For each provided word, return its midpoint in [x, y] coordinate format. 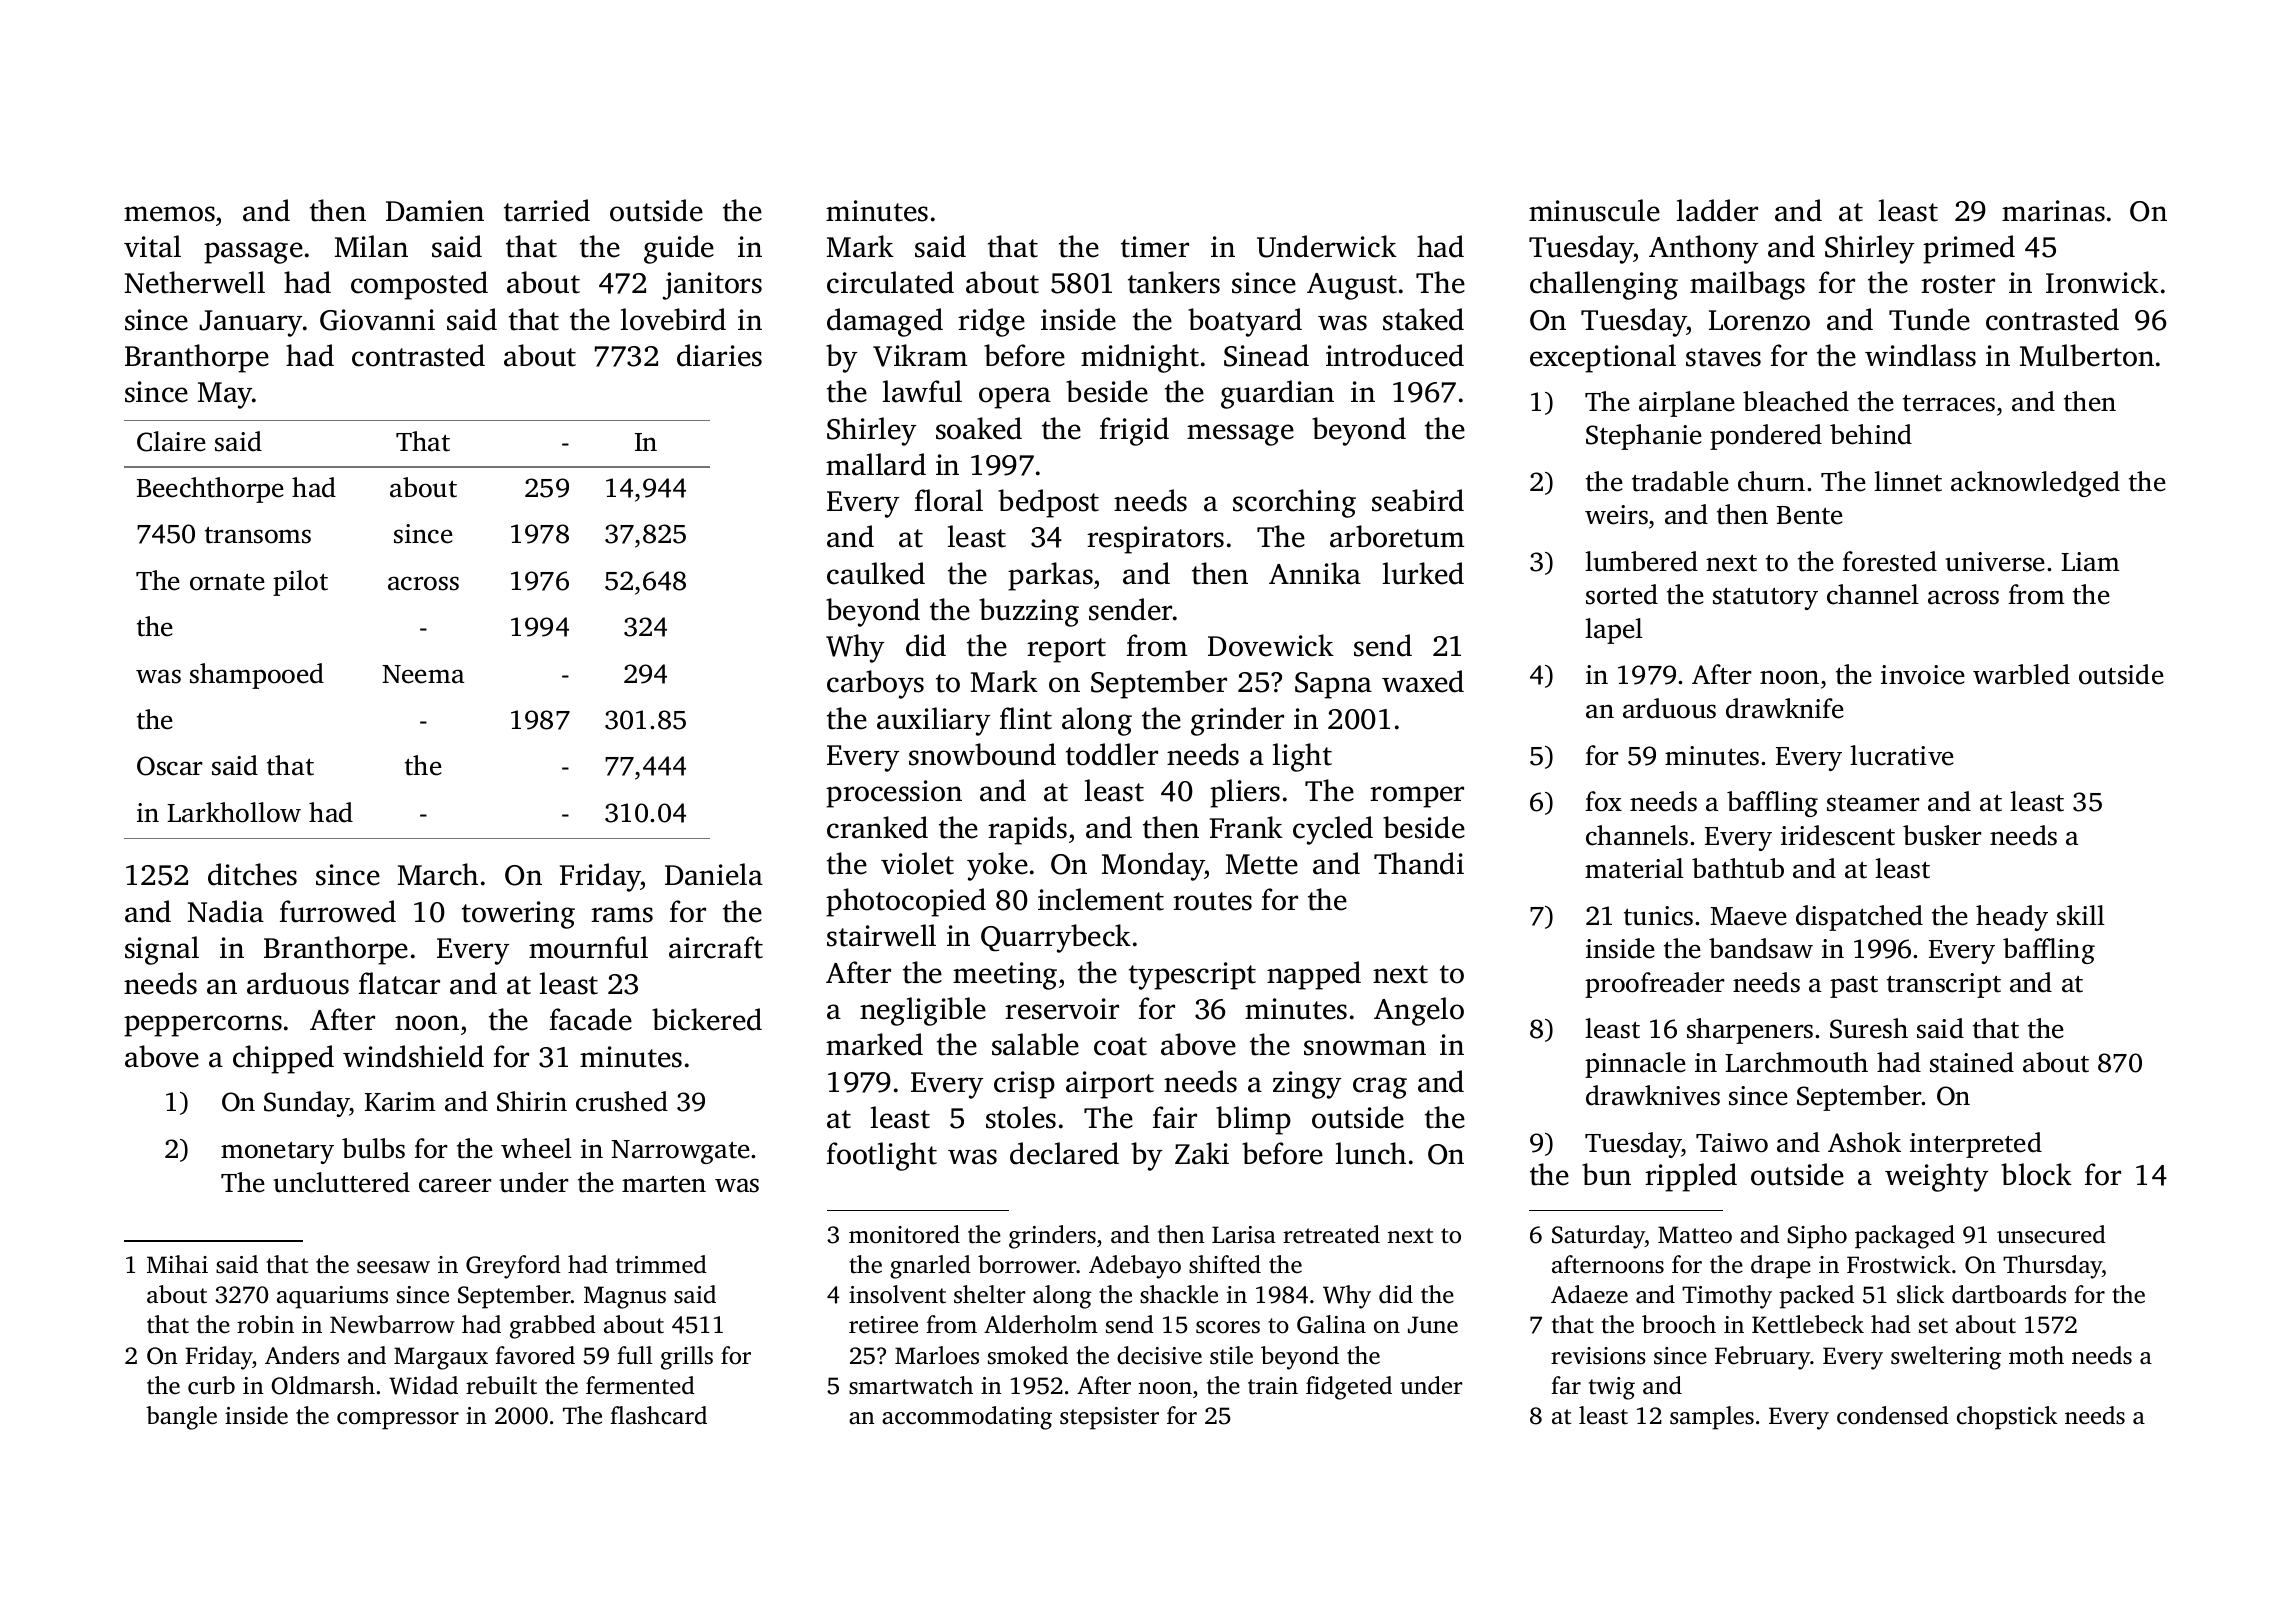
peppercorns [203, 1026]
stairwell [881, 935]
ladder [1717, 210]
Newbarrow [392, 1324]
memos [169, 214]
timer [1155, 247]
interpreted [1976, 1145]
